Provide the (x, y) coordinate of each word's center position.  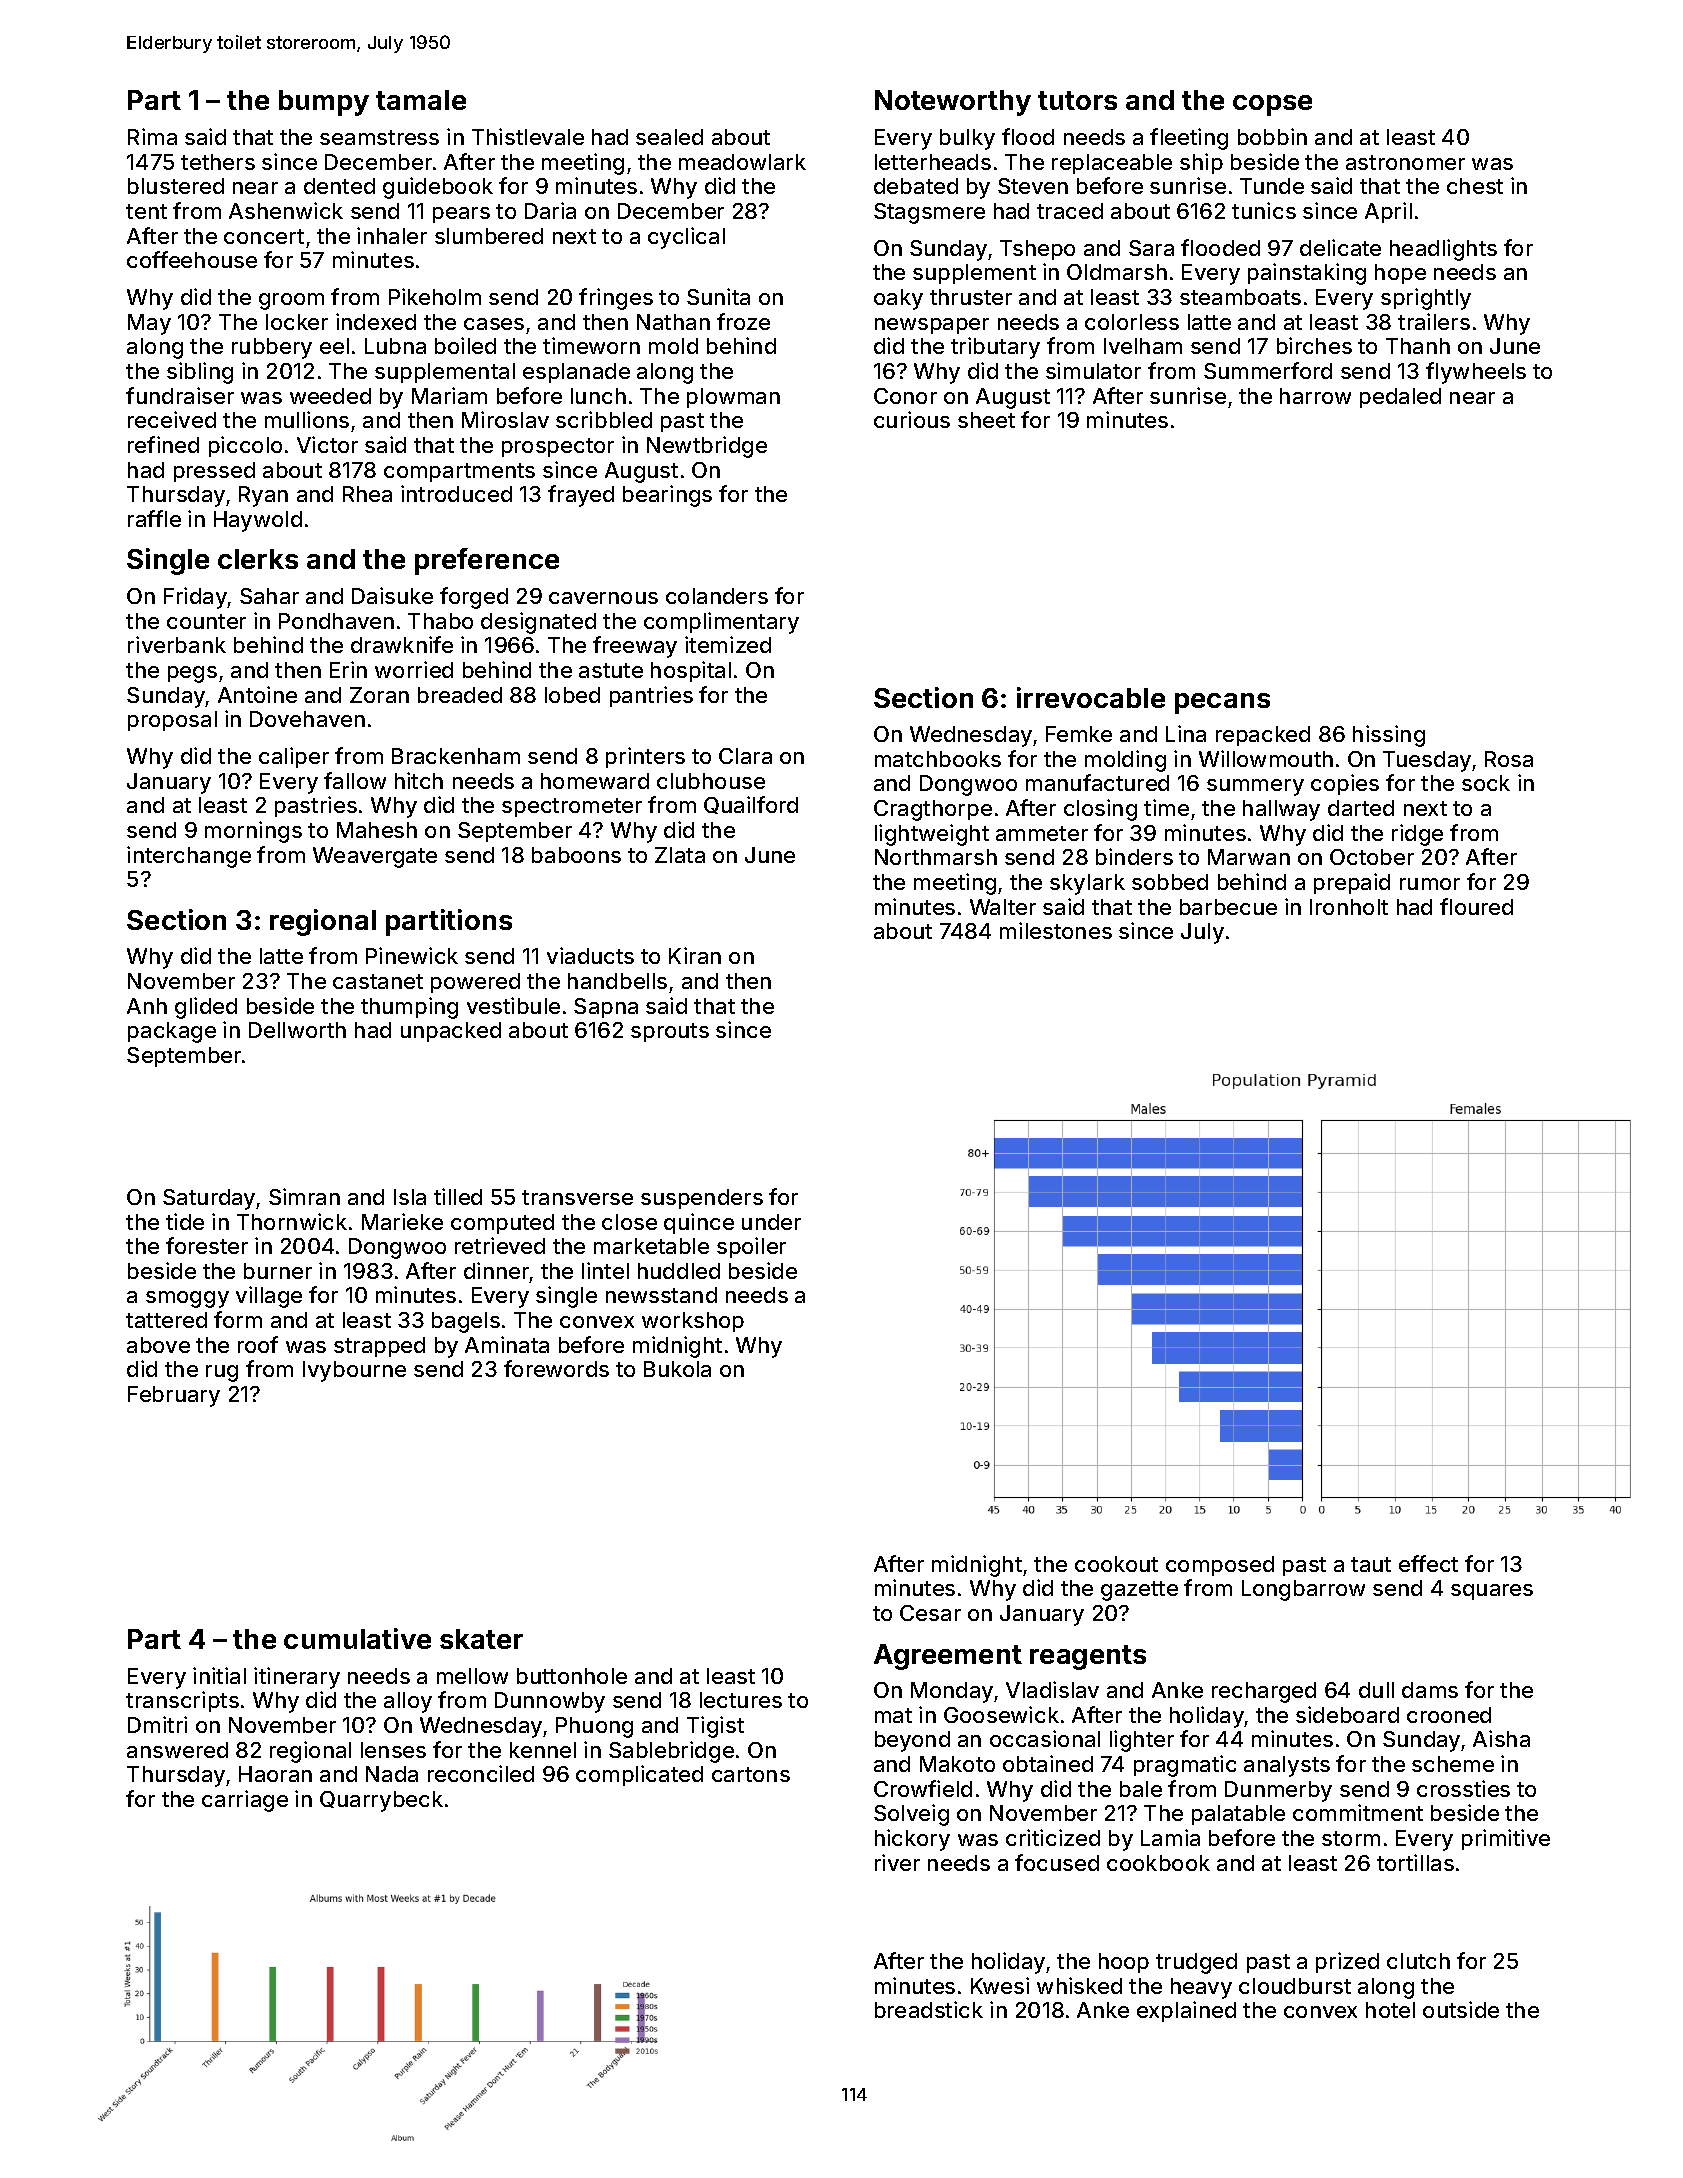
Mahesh (377, 830)
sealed (669, 137)
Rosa (1509, 759)
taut (1371, 1564)
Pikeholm (435, 296)
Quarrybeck (381, 1801)
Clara (745, 756)
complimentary (721, 623)
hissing (1389, 736)
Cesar (930, 1613)
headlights (1443, 250)
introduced (456, 493)
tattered (166, 1320)
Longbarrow (1303, 1590)
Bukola (677, 1369)
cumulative (357, 1638)
